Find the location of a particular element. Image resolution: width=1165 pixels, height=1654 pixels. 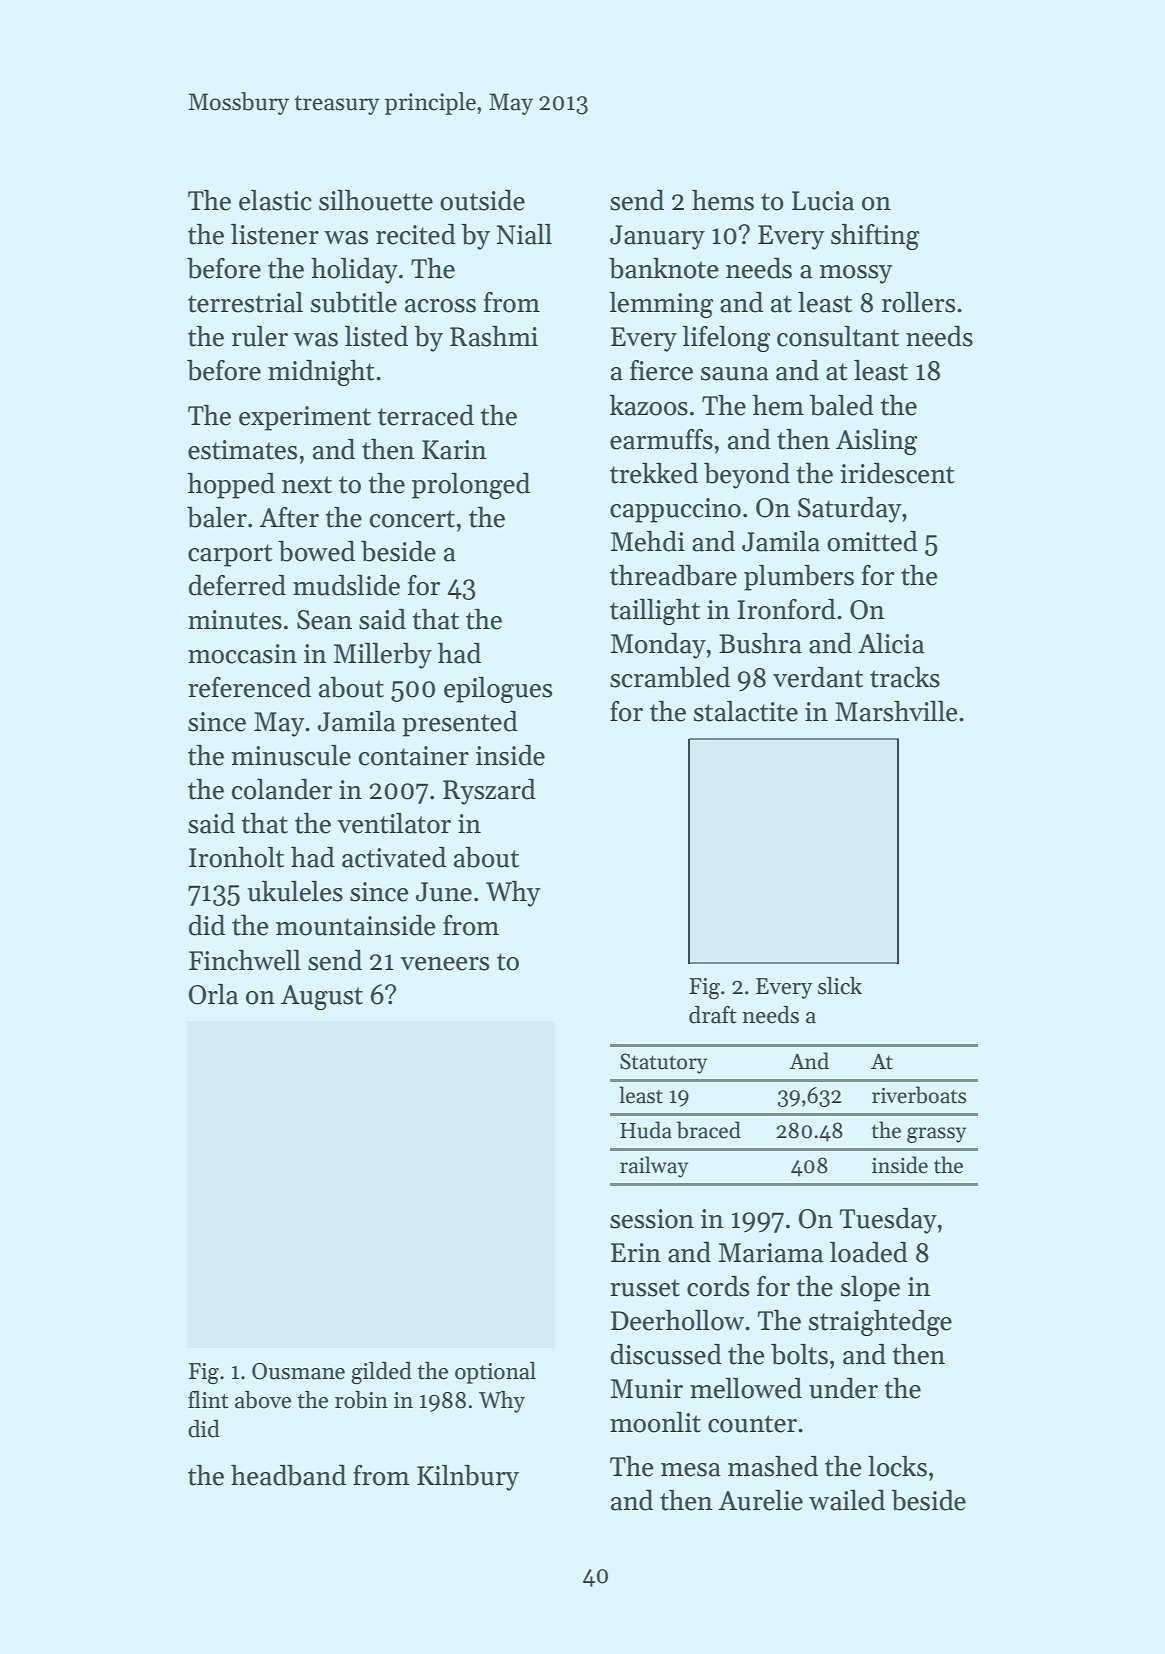

concert is located at coordinates (412, 519).
